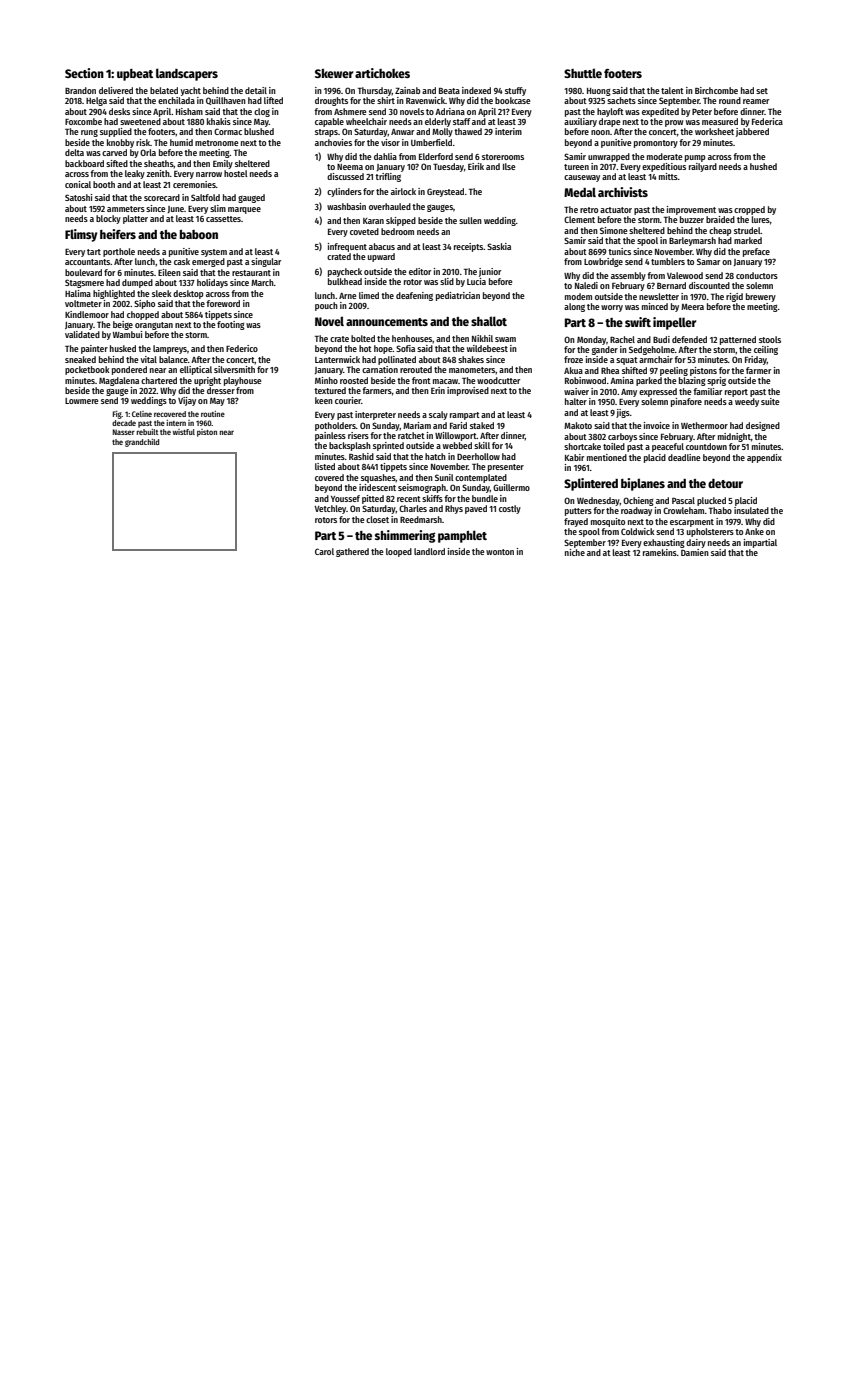 The height and width of the screenshot is (1400, 849). What do you see at coordinates (756, 360) in the screenshot?
I see `Friday` at bounding box center [756, 360].
